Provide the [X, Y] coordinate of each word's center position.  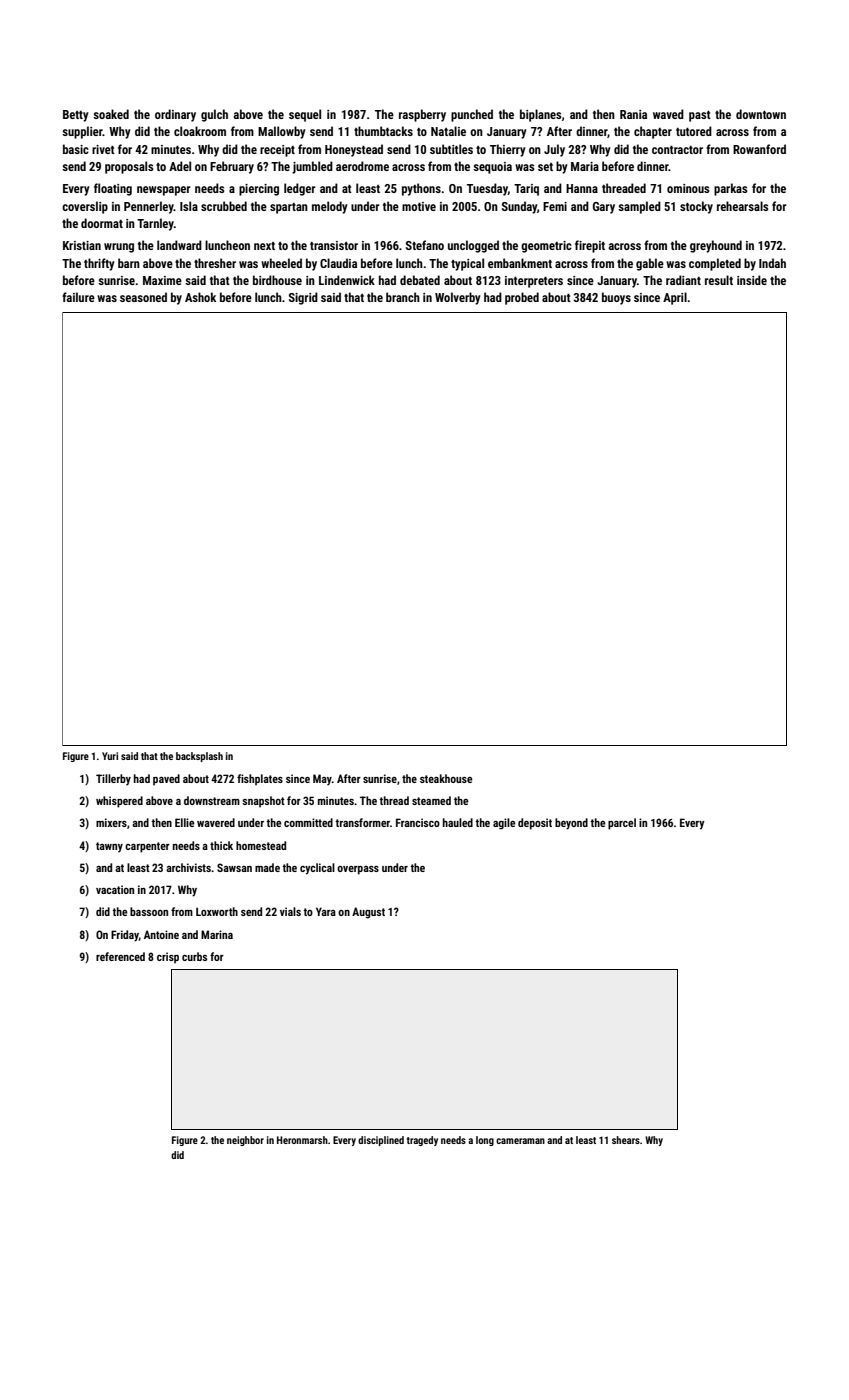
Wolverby [458, 298]
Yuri [110, 756]
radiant [683, 280]
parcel [622, 824]
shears [626, 1140]
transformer [362, 822]
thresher [215, 263]
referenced [120, 956]
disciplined [381, 1141]
